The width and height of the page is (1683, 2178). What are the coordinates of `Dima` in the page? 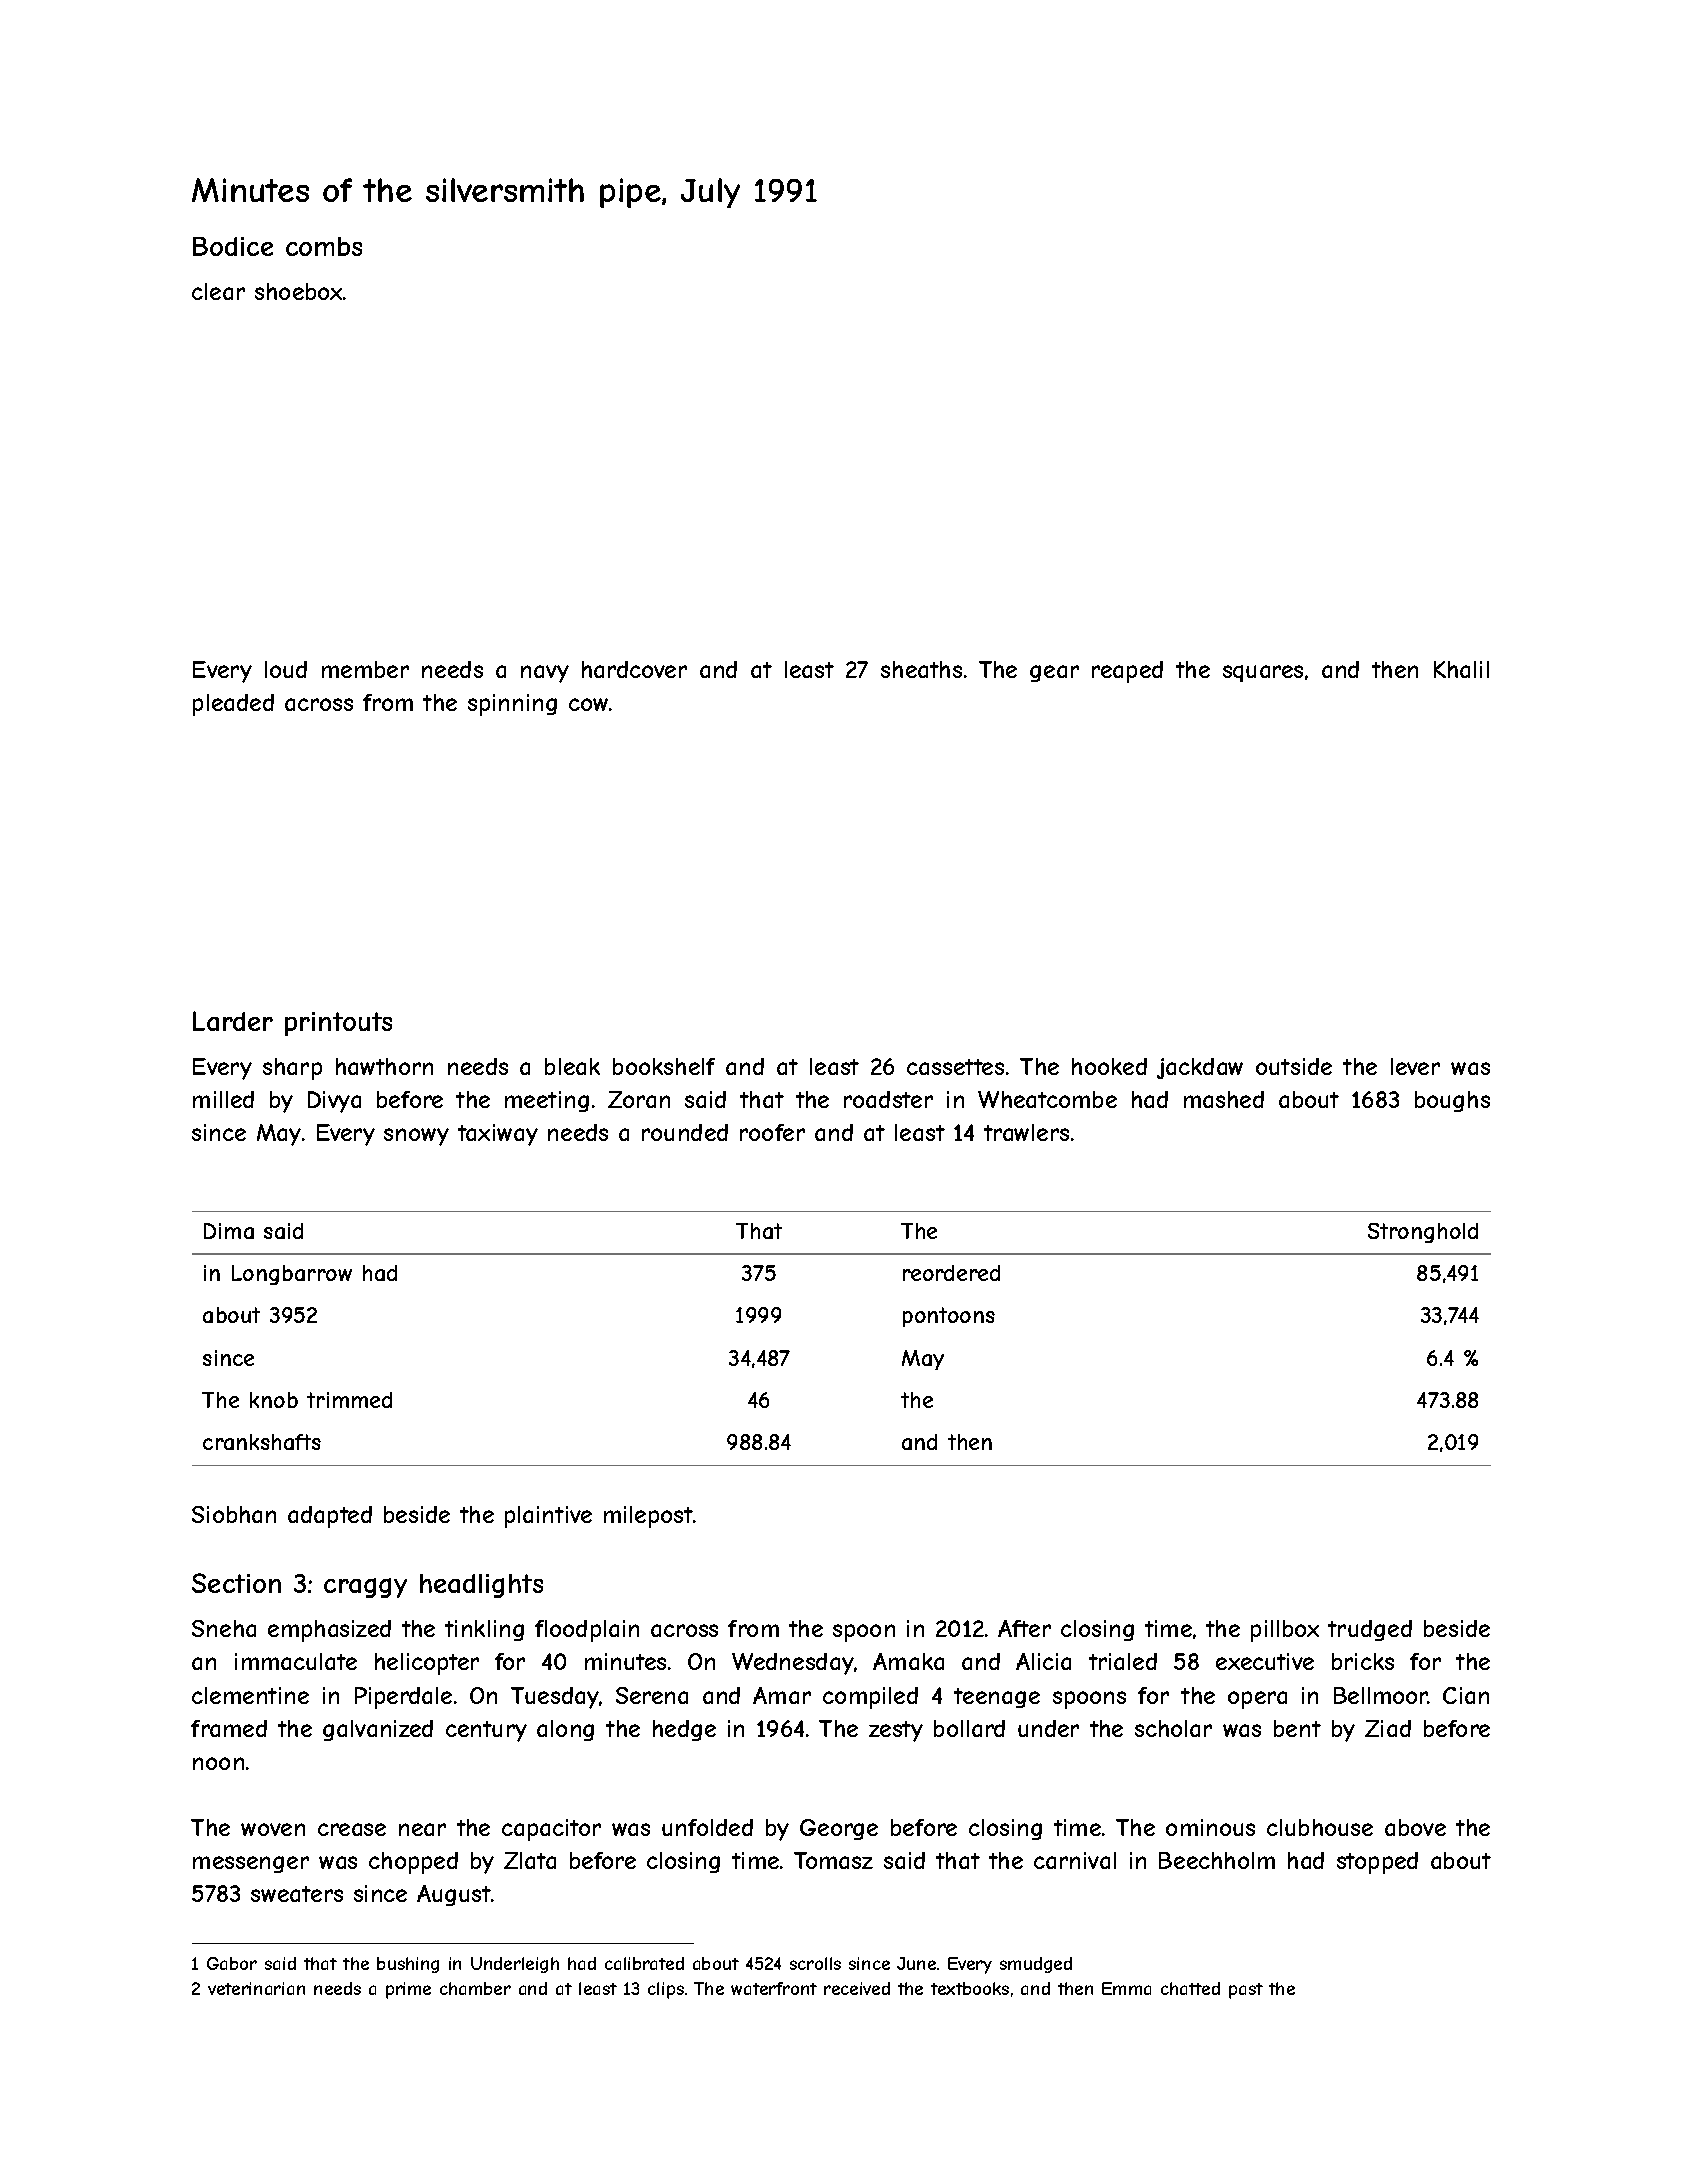 It's located at (229, 1231).
